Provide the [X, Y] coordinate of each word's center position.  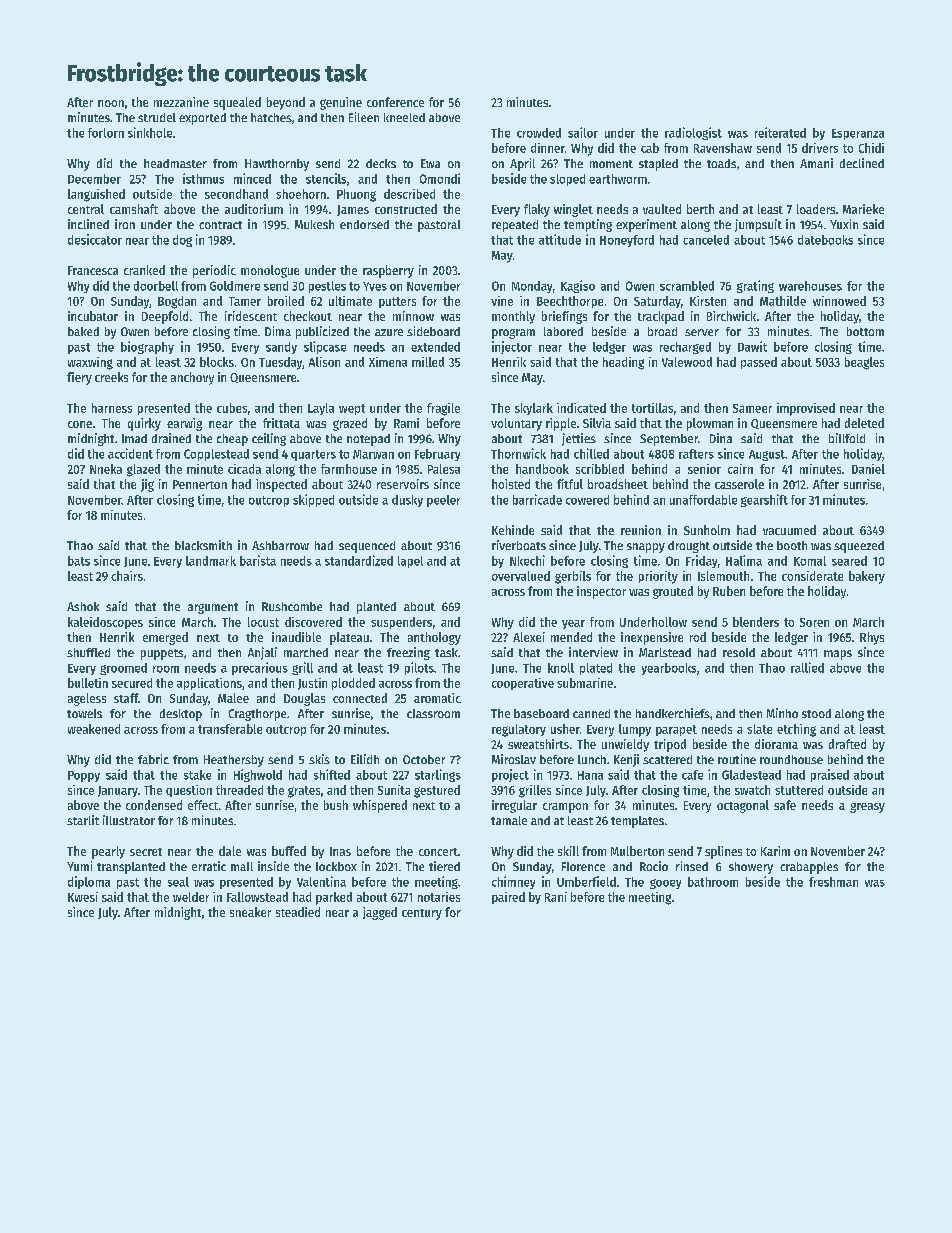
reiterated [780, 132]
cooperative [523, 684]
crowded [539, 133]
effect [203, 805]
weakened [94, 729]
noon [111, 103]
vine [502, 301]
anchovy [192, 378]
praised [830, 775]
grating [755, 286]
